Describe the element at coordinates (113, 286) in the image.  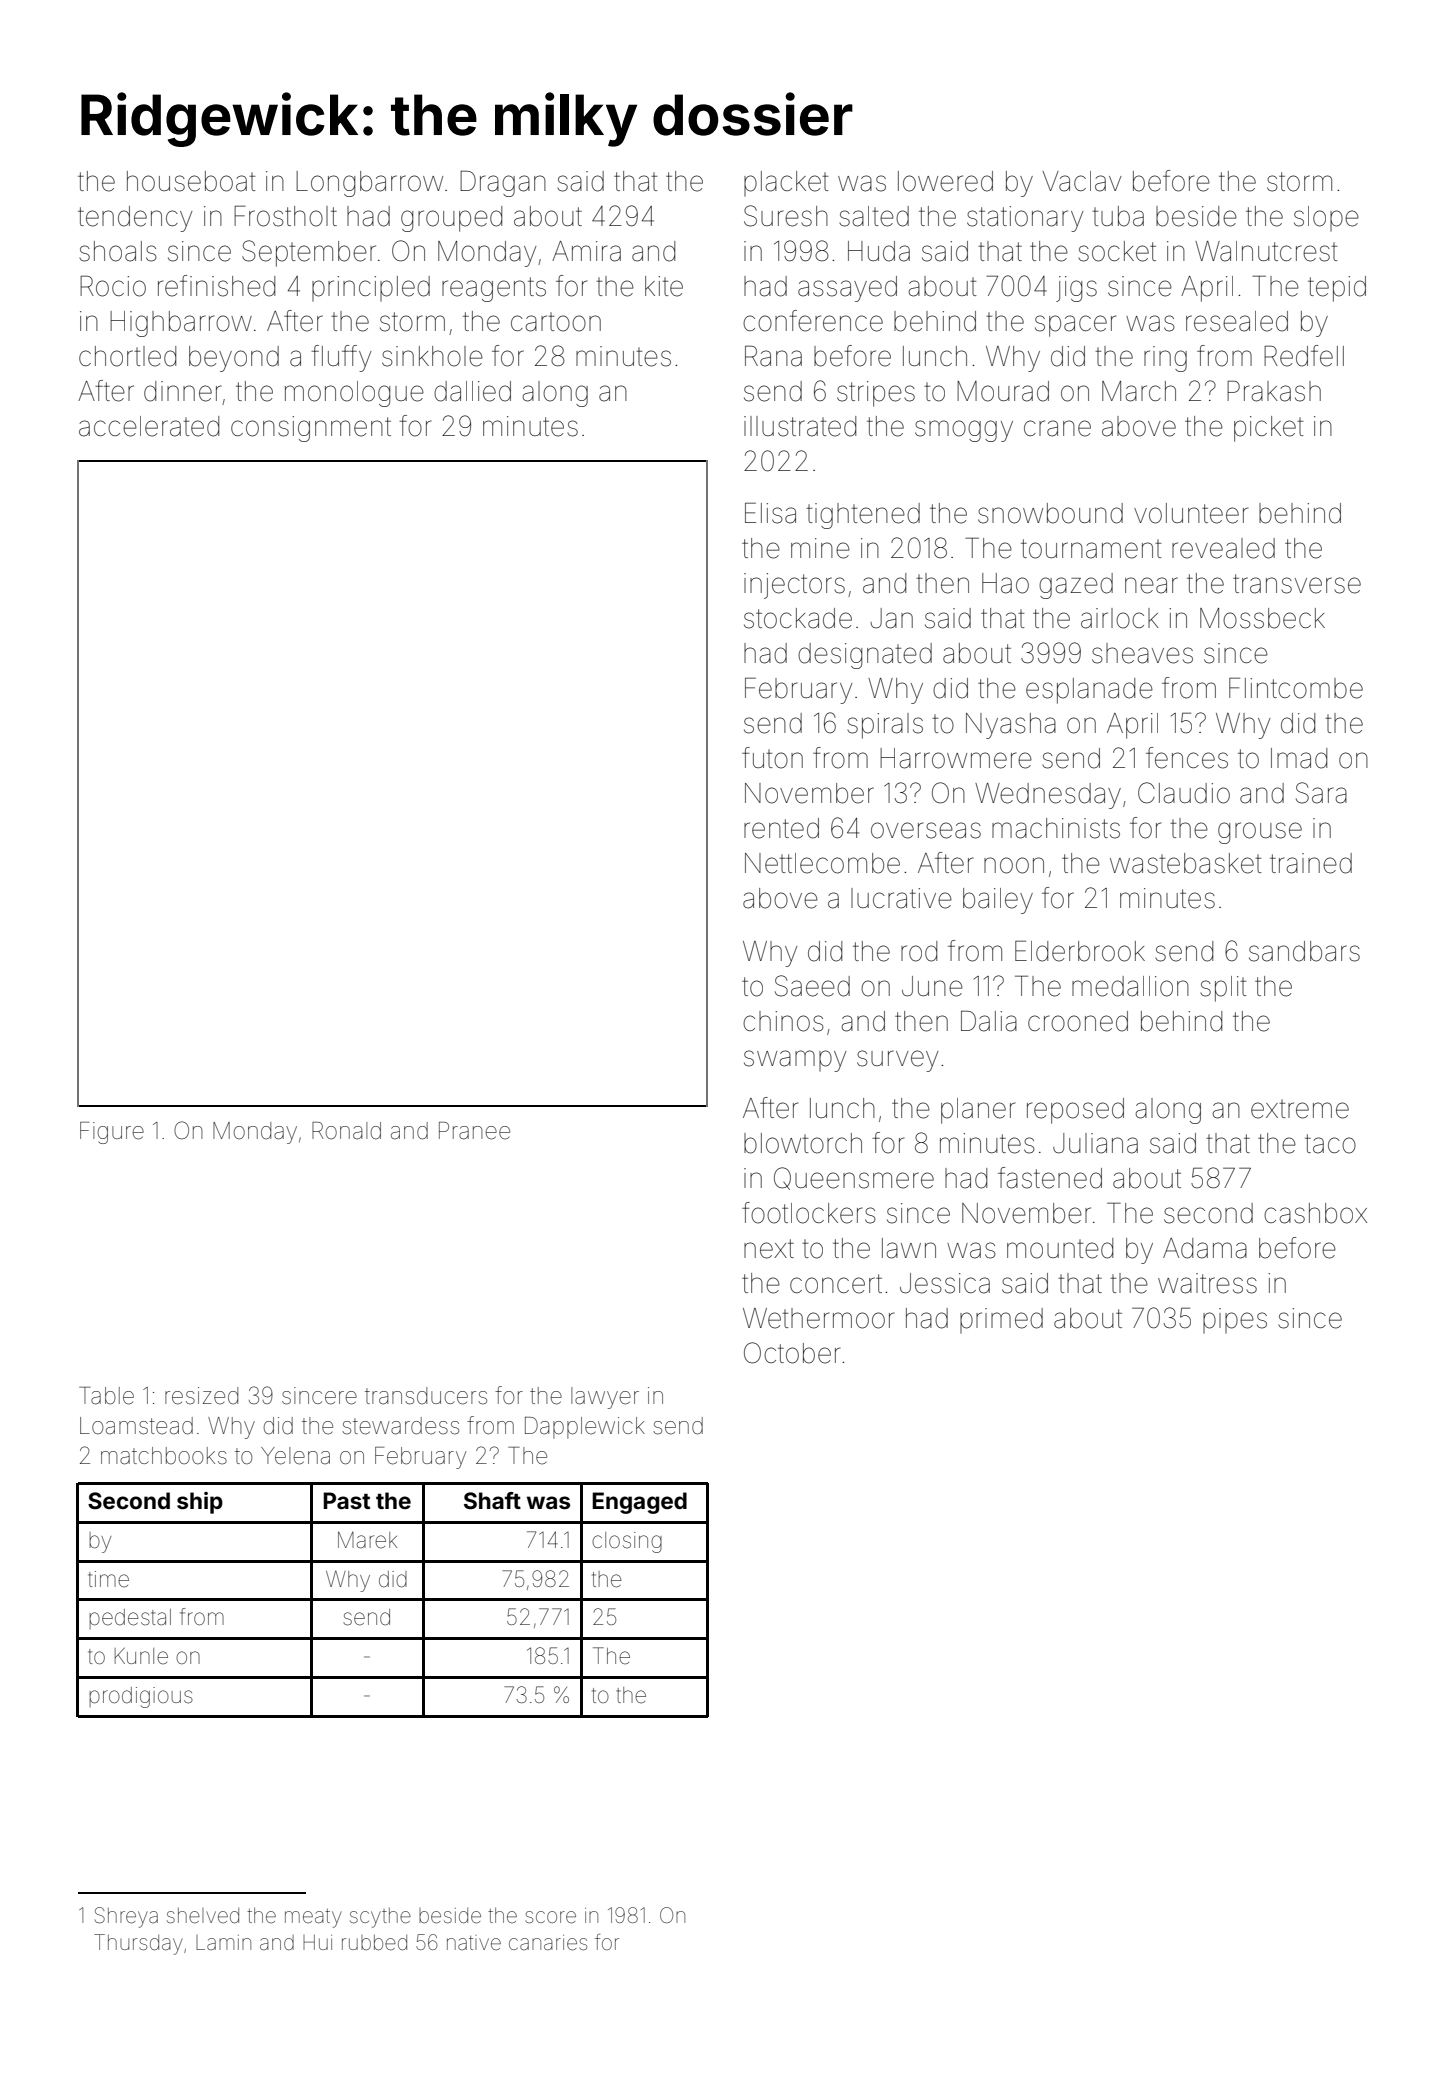
I see `Rocio` at that location.
